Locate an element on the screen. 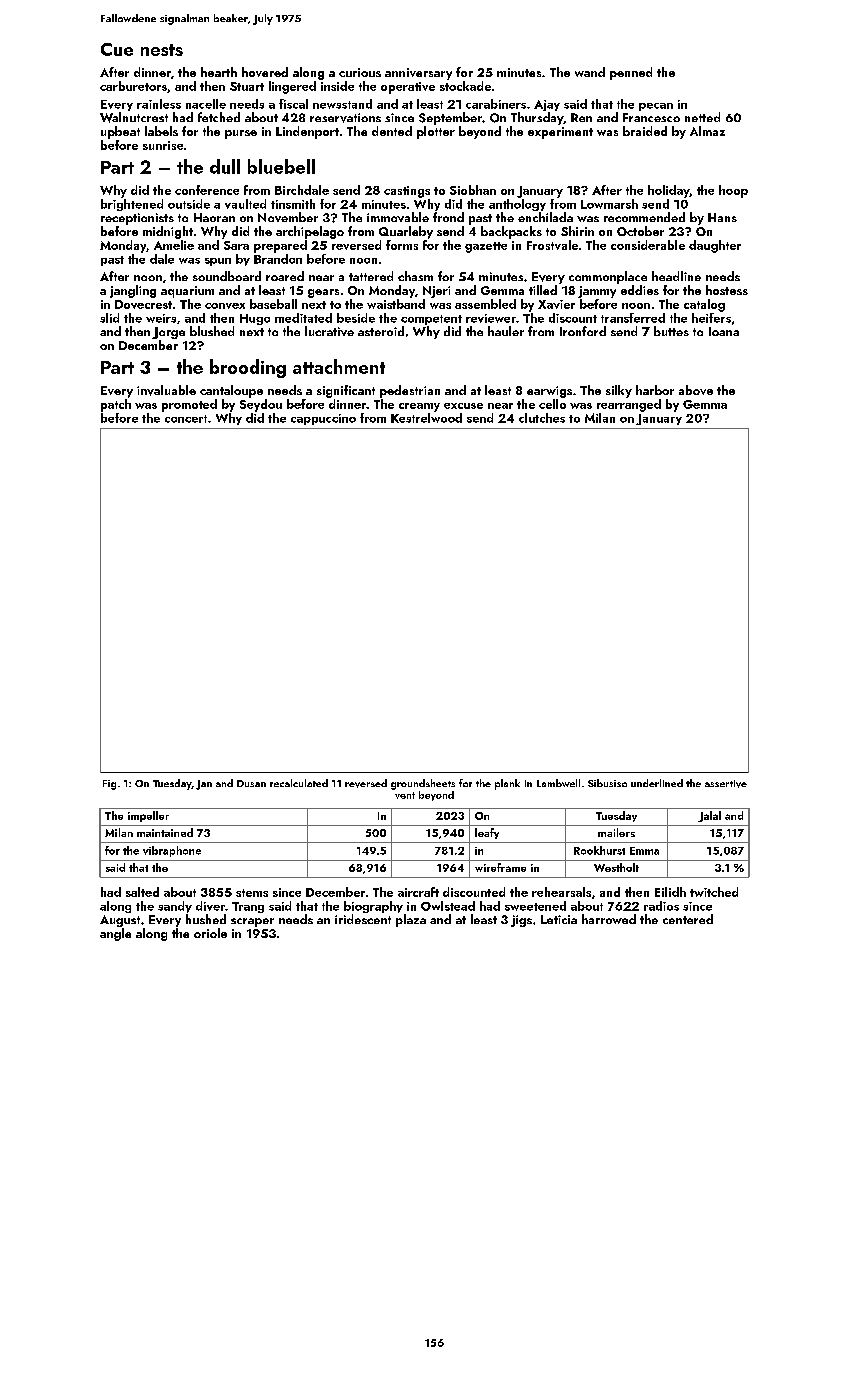 This screenshot has width=849, height=1400. Kestrelwood is located at coordinates (426, 418).
